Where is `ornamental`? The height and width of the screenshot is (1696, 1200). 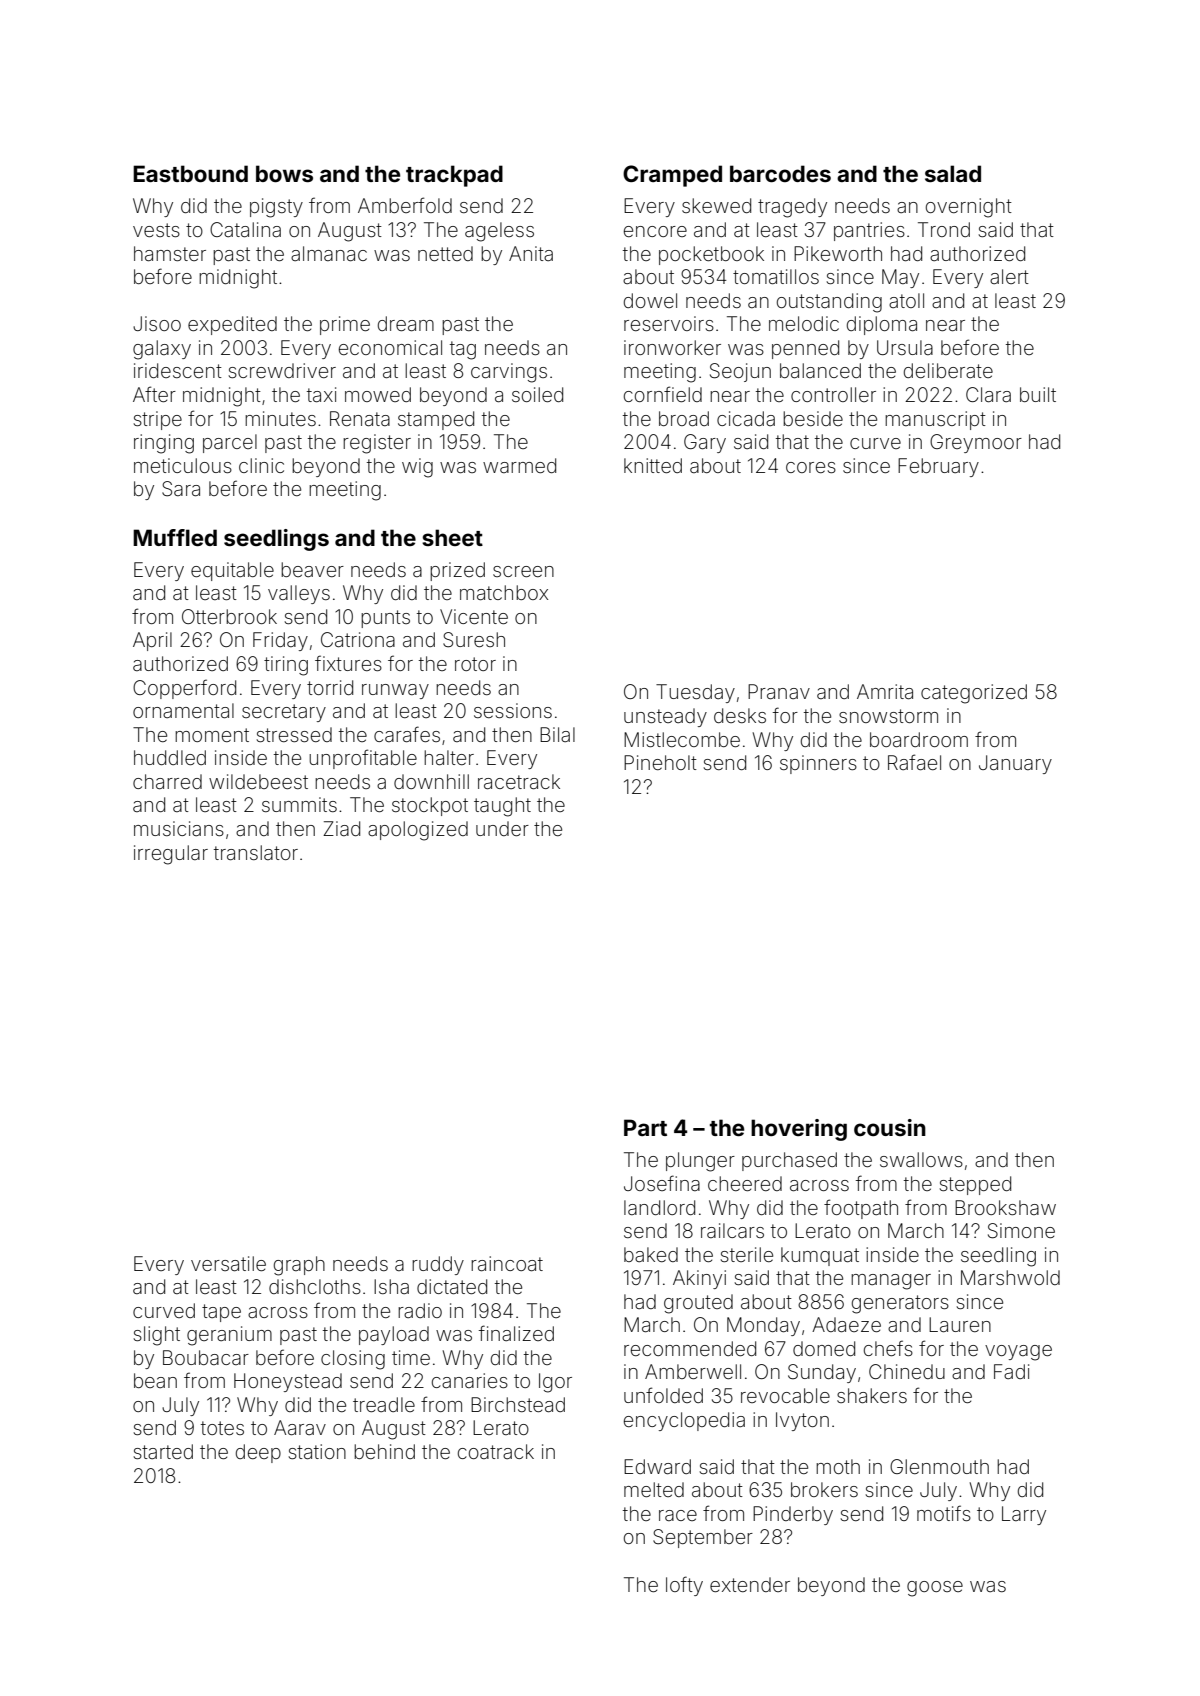
ornamental is located at coordinates (183, 710).
